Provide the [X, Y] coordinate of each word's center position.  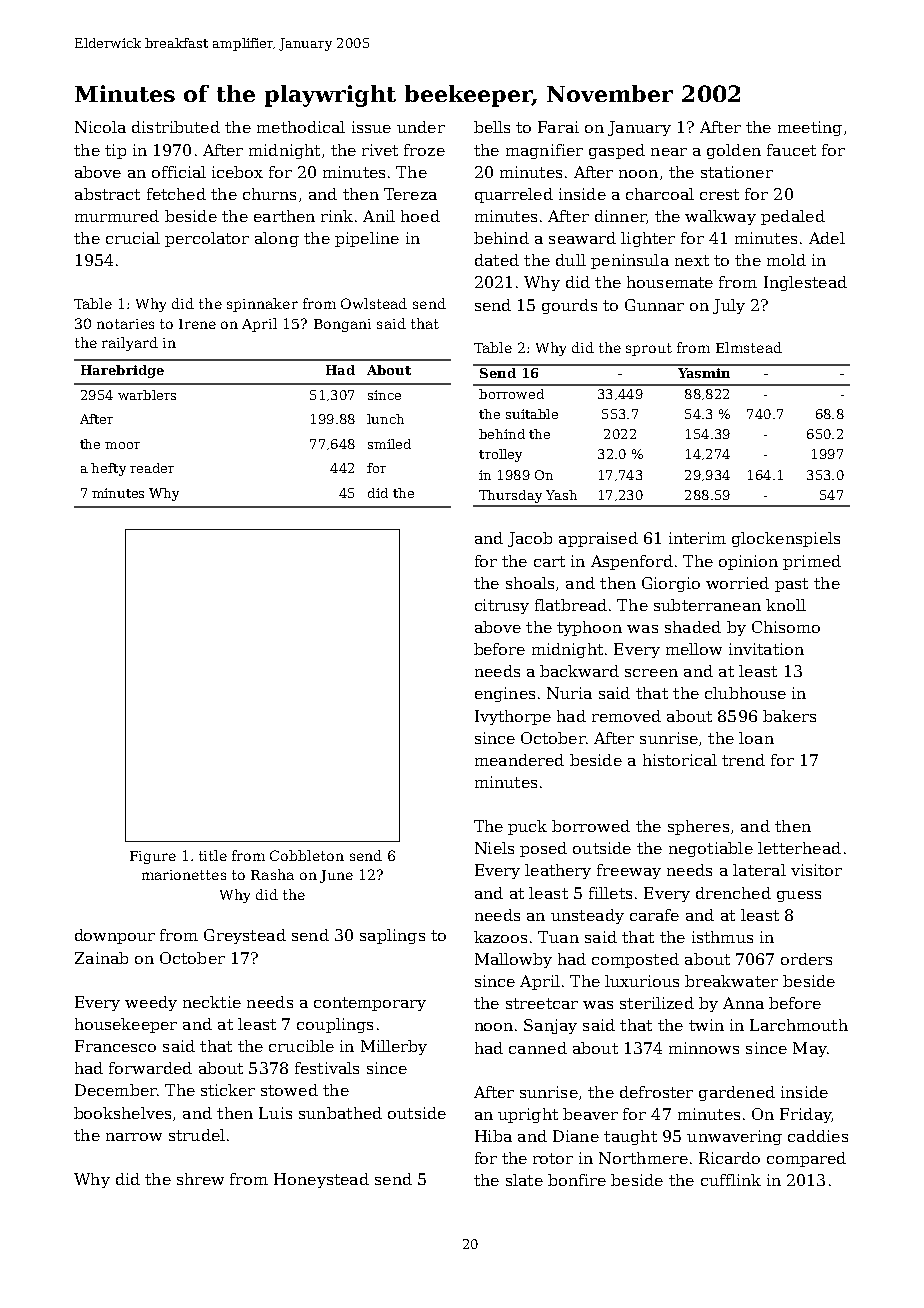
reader [152, 468]
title [213, 855]
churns [269, 194]
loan [756, 738]
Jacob [530, 539]
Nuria [569, 693]
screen [651, 673]
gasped [617, 151]
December [116, 1090]
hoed [420, 216]
